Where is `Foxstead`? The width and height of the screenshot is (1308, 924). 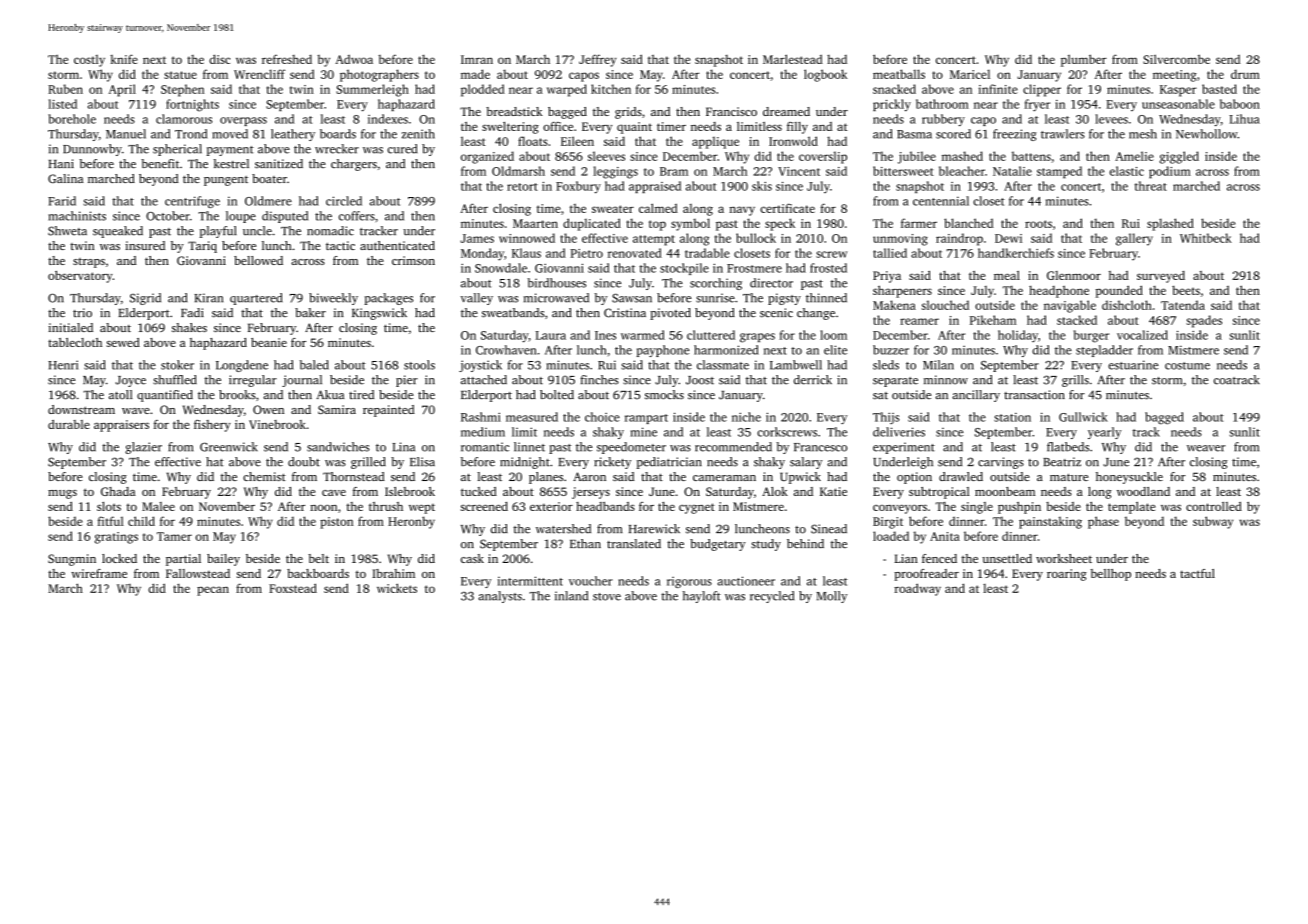 Foxstead is located at coordinates (293, 588).
